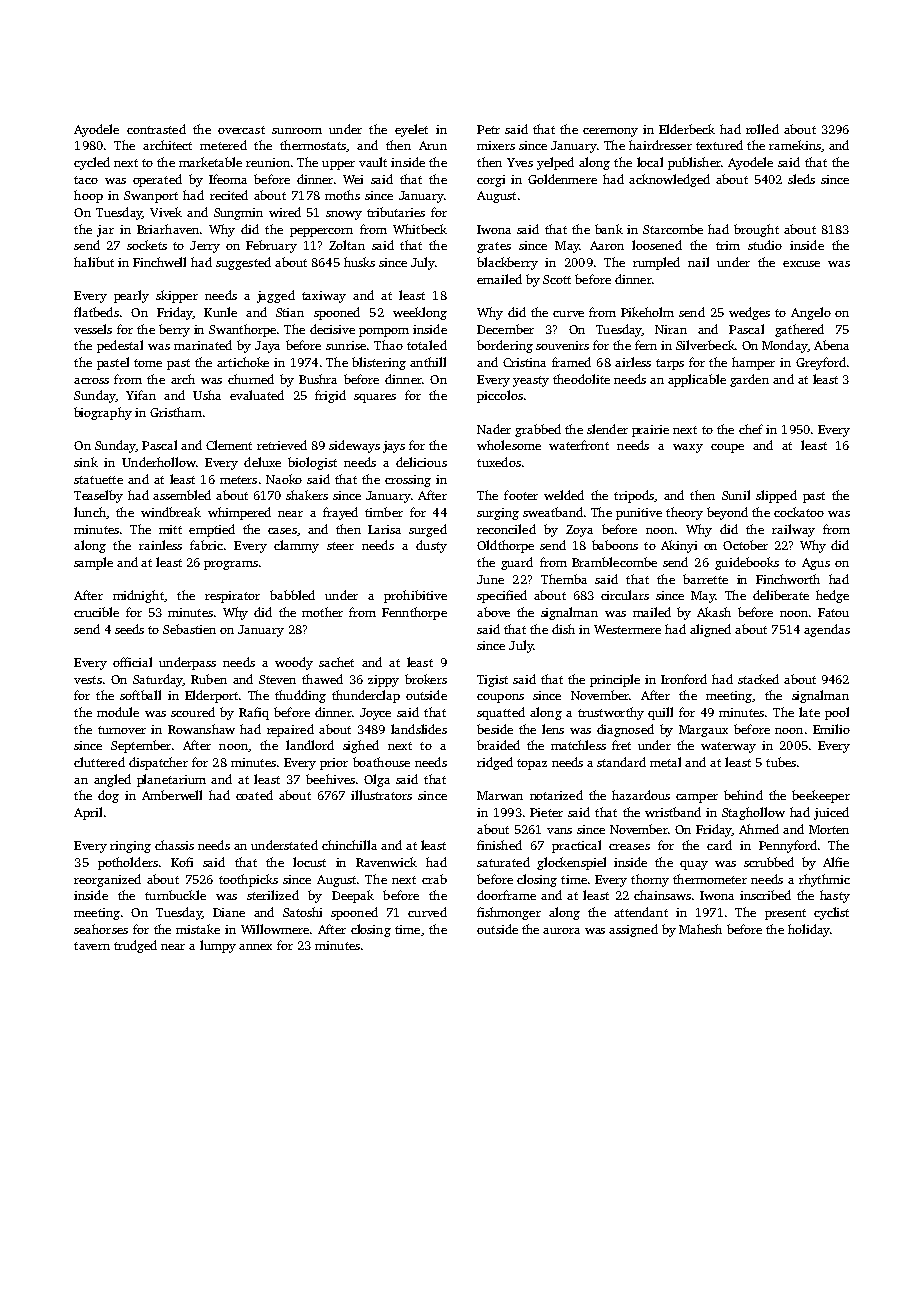 This screenshot has height=1308, width=924. Describe the element at coordinates (276, 296) in the screenshot. I see `jagged` at that location.
